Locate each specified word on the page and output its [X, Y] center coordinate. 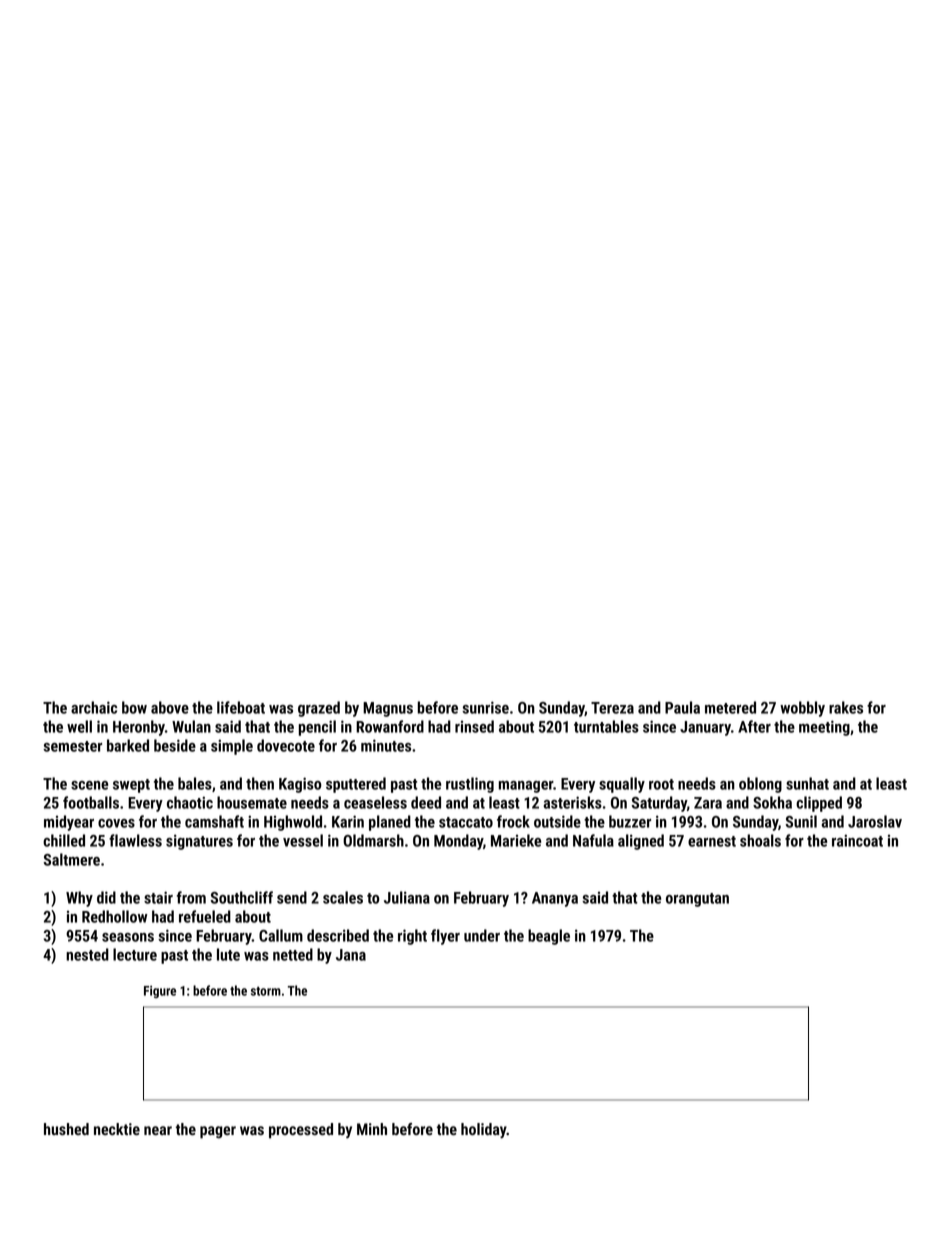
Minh [372, 1129]
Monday [458, 842]
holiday [484, 1131]
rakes [846, 707]
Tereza [612, 708]
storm [266, 991]
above [170, 707]
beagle [549, 937]
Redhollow [114, 916]
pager [218, 1132]
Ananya [555, 899]
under [482, 935]
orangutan [697, 900]
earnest [712, 841]
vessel [303, 840]
